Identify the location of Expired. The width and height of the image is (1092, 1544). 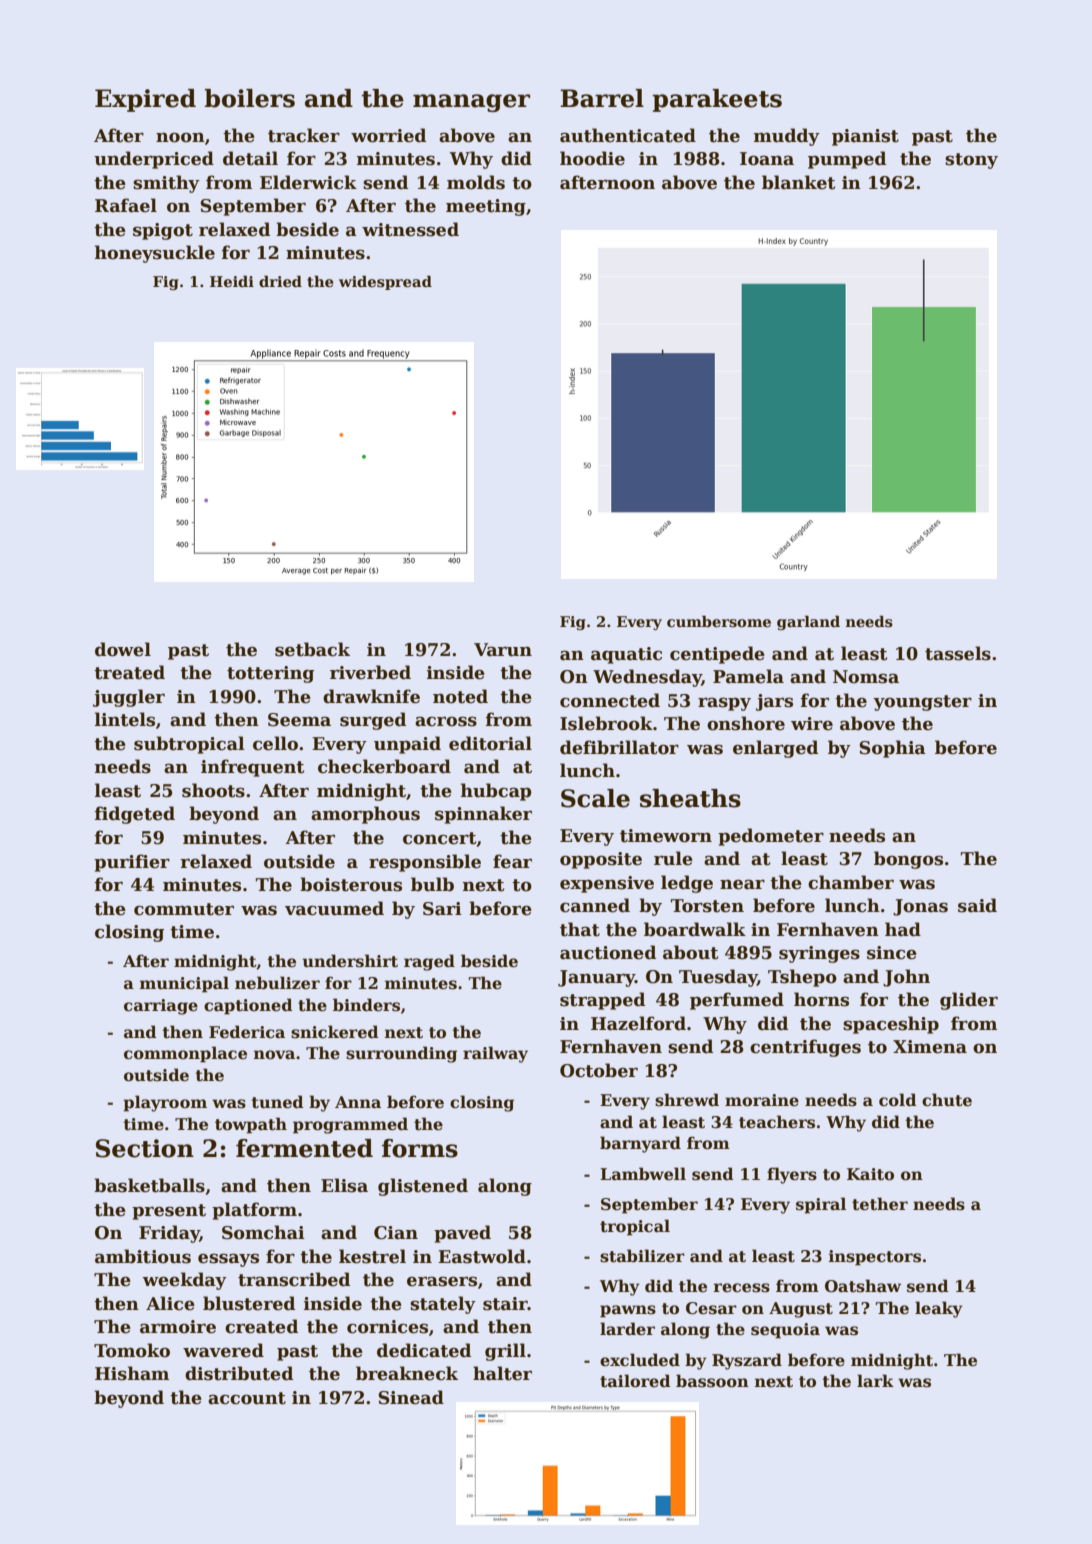
(145, 100).
